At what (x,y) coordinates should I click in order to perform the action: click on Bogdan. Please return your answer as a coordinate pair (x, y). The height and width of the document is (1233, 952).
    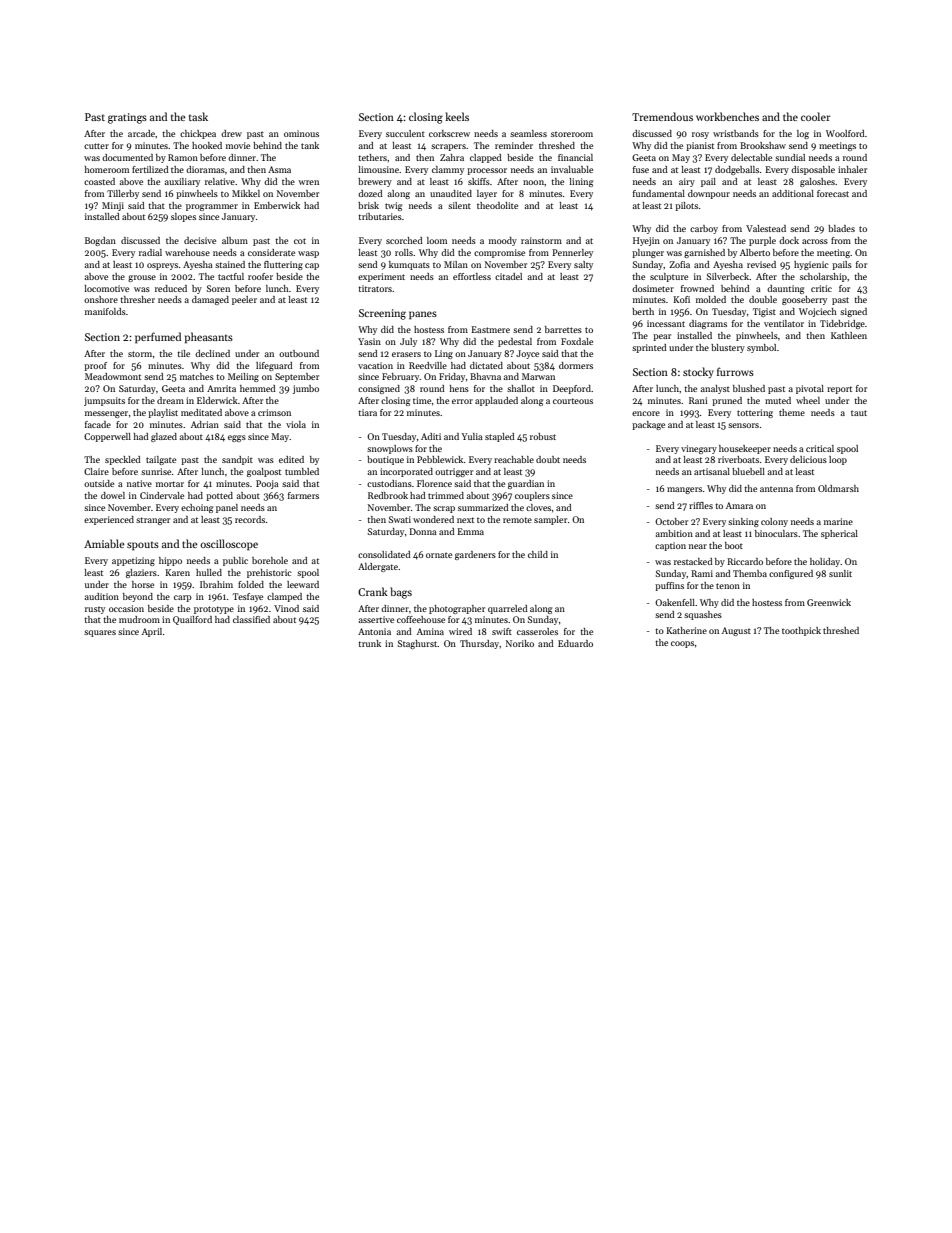
    Looking at the image, I should click on (100, 241).
